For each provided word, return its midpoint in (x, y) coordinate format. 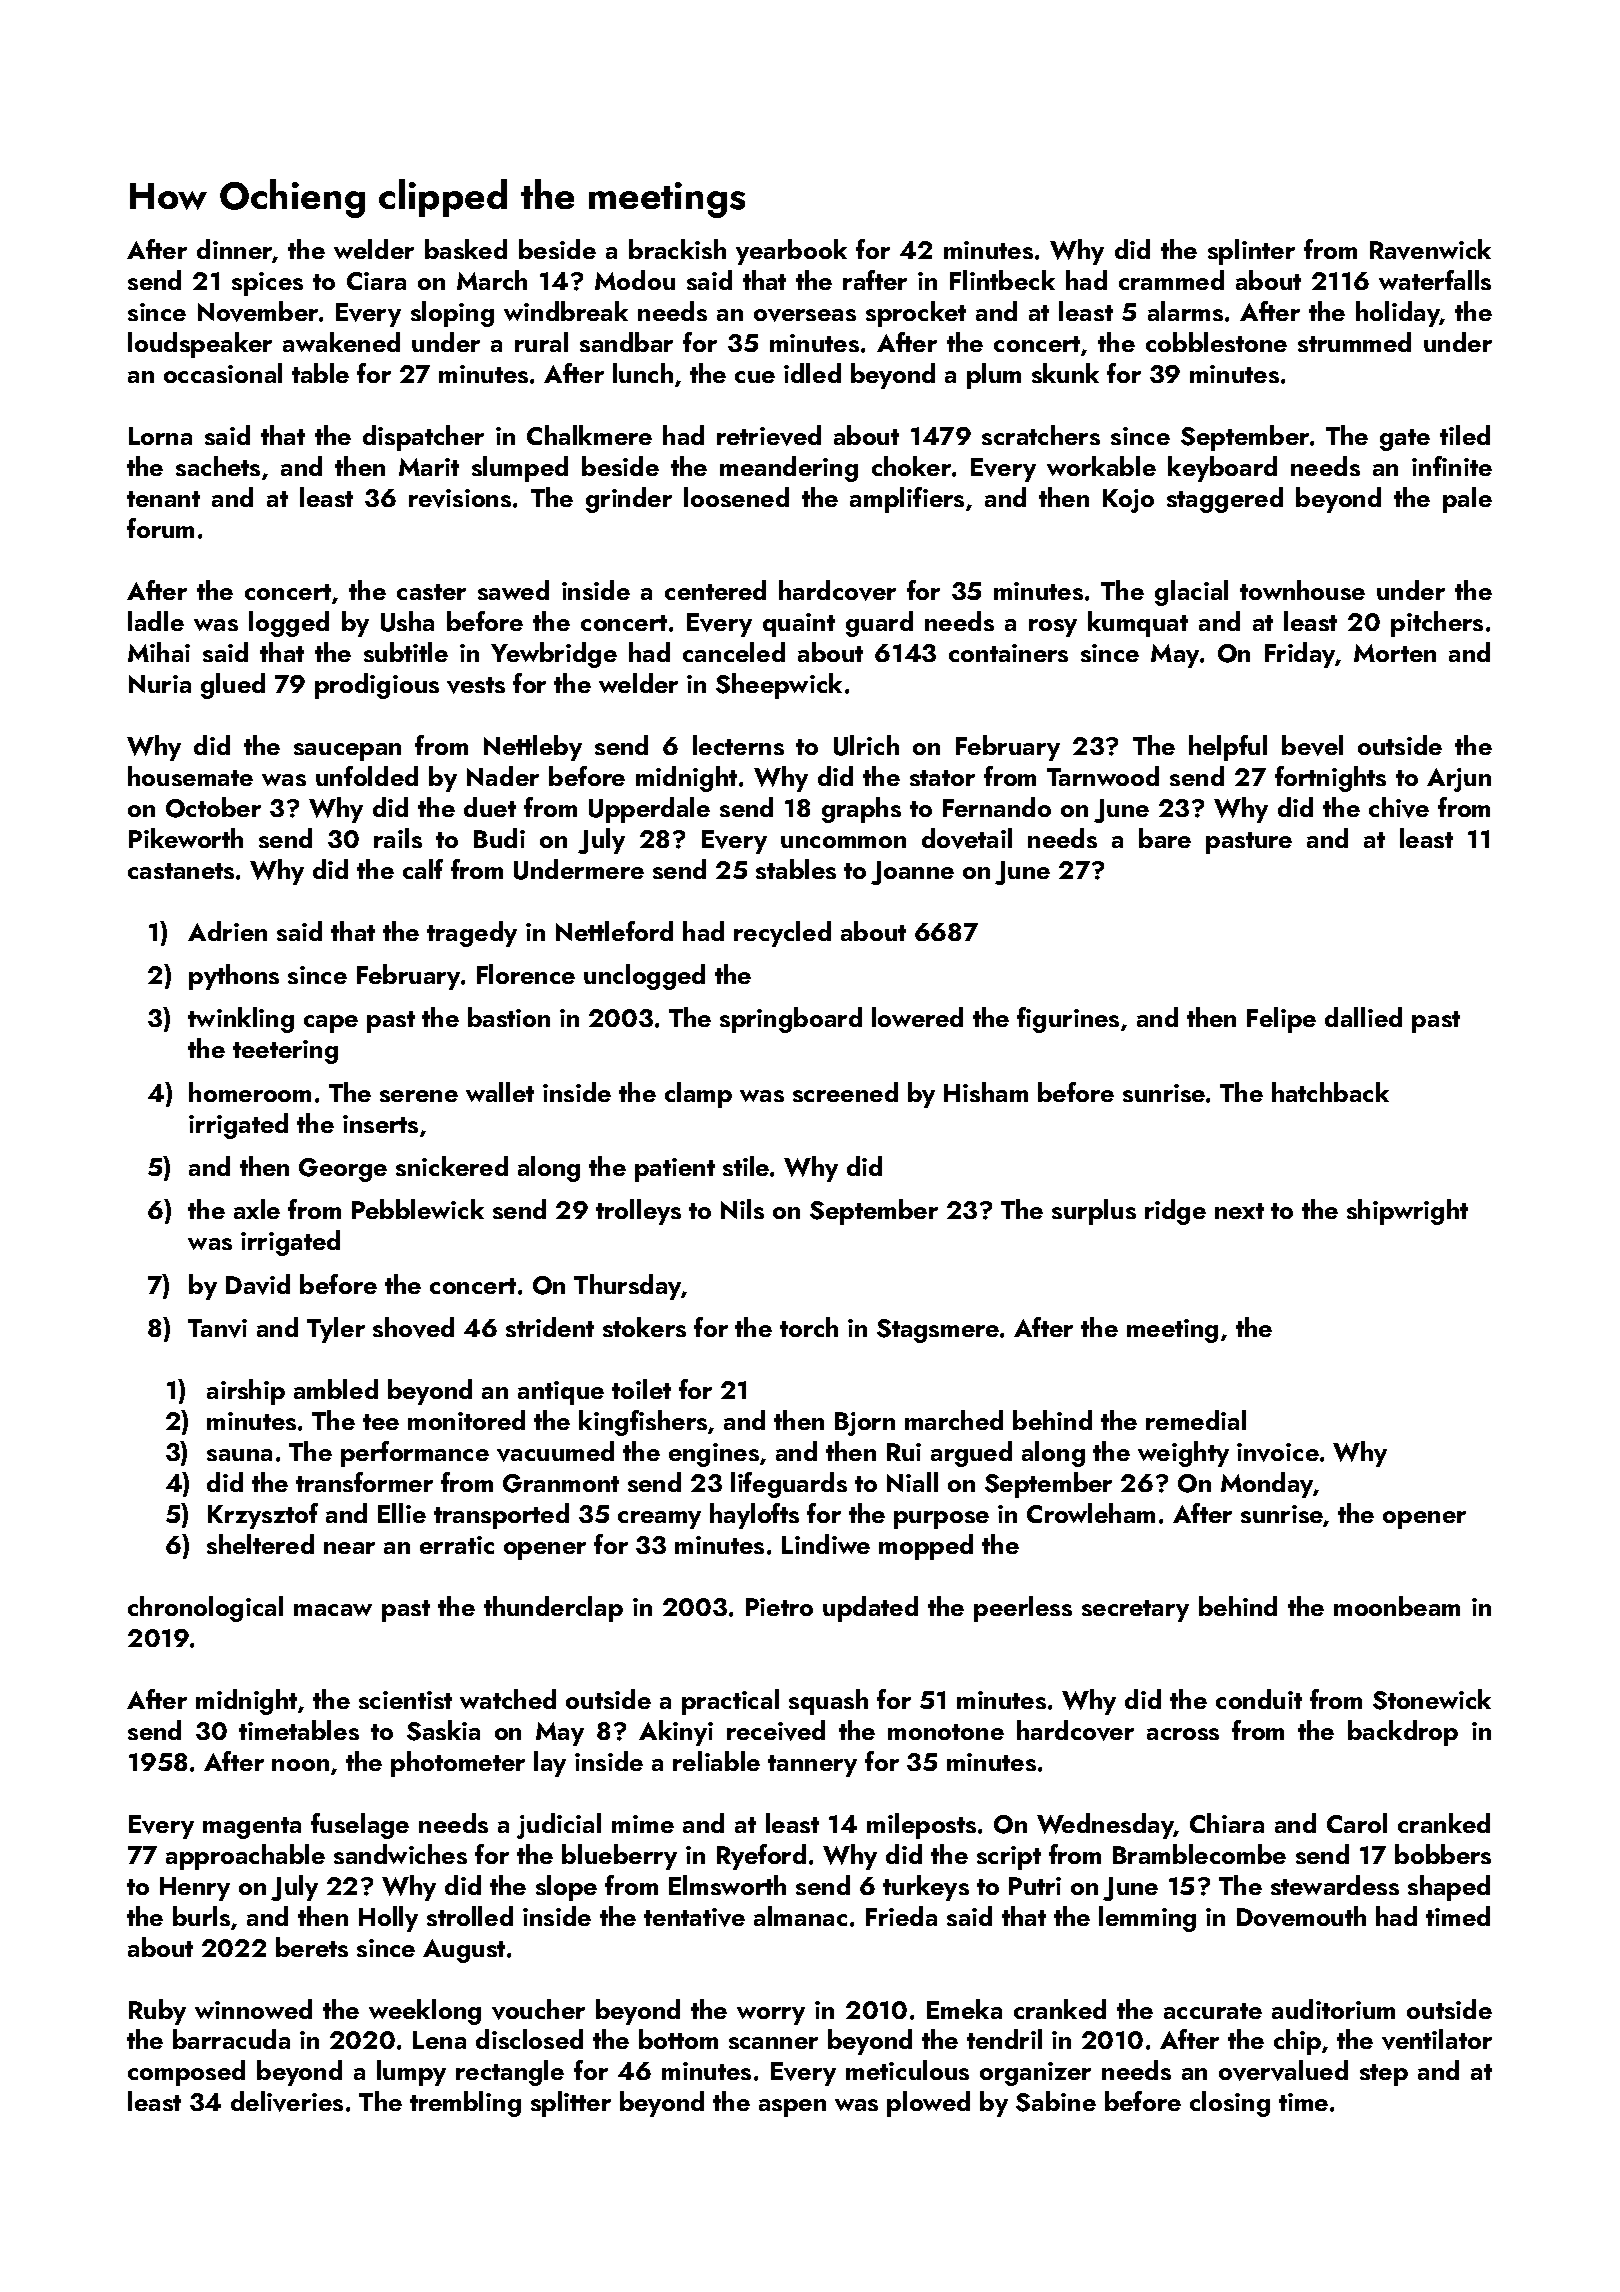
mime (643, 1824)
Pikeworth (186, 838)
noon (300, 1765)
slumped (520, 469)
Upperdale (649, 810)
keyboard (1222, 469)
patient (675, 1170)
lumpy (411, 2073)
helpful (1228, 748)
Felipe (1281, 1020)
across (1183, 1734)
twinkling (241, 1020)
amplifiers (907, 500)
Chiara (1227, 1823)
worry (771, 2016)
